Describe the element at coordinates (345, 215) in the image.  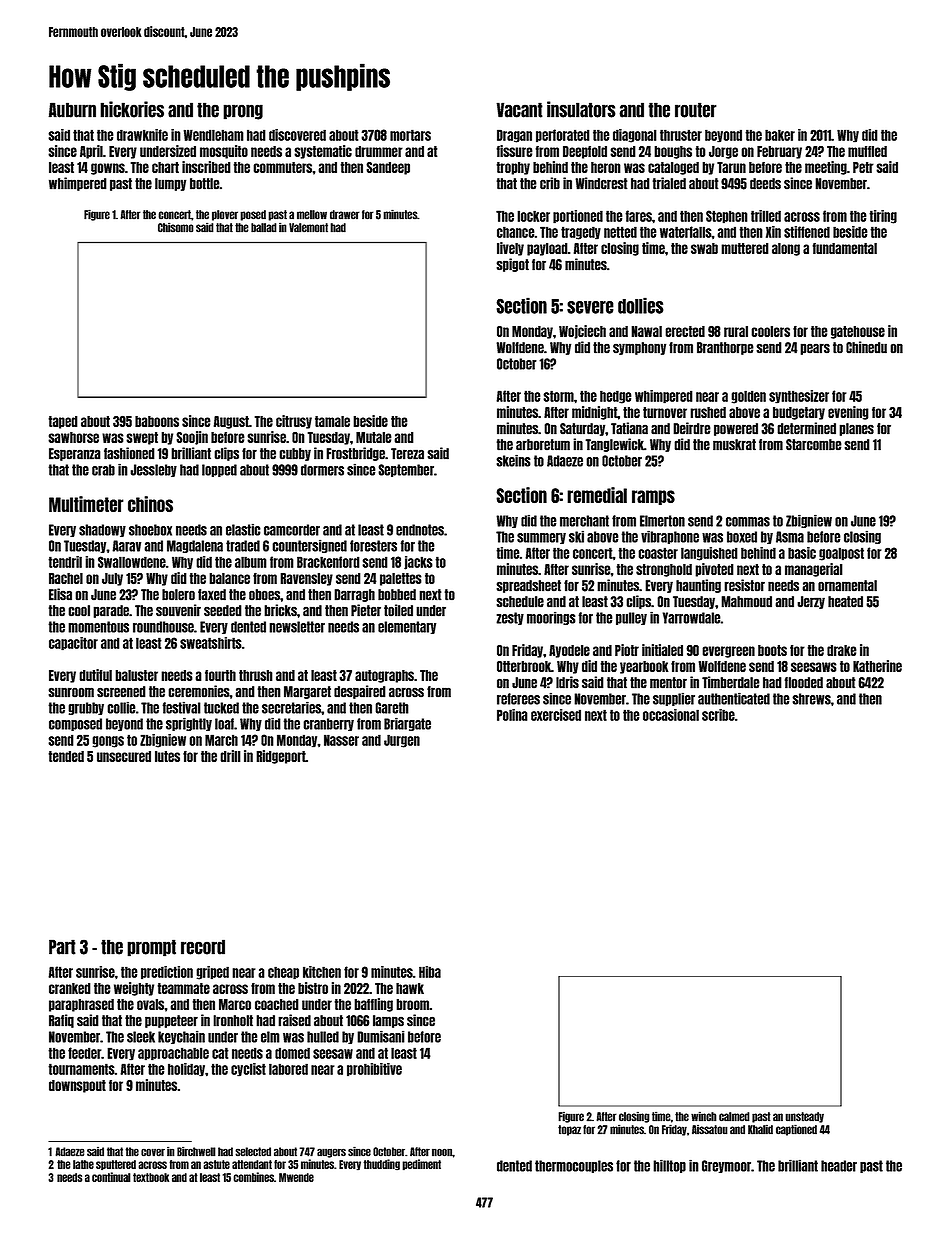
I see `drawer` at that location.
